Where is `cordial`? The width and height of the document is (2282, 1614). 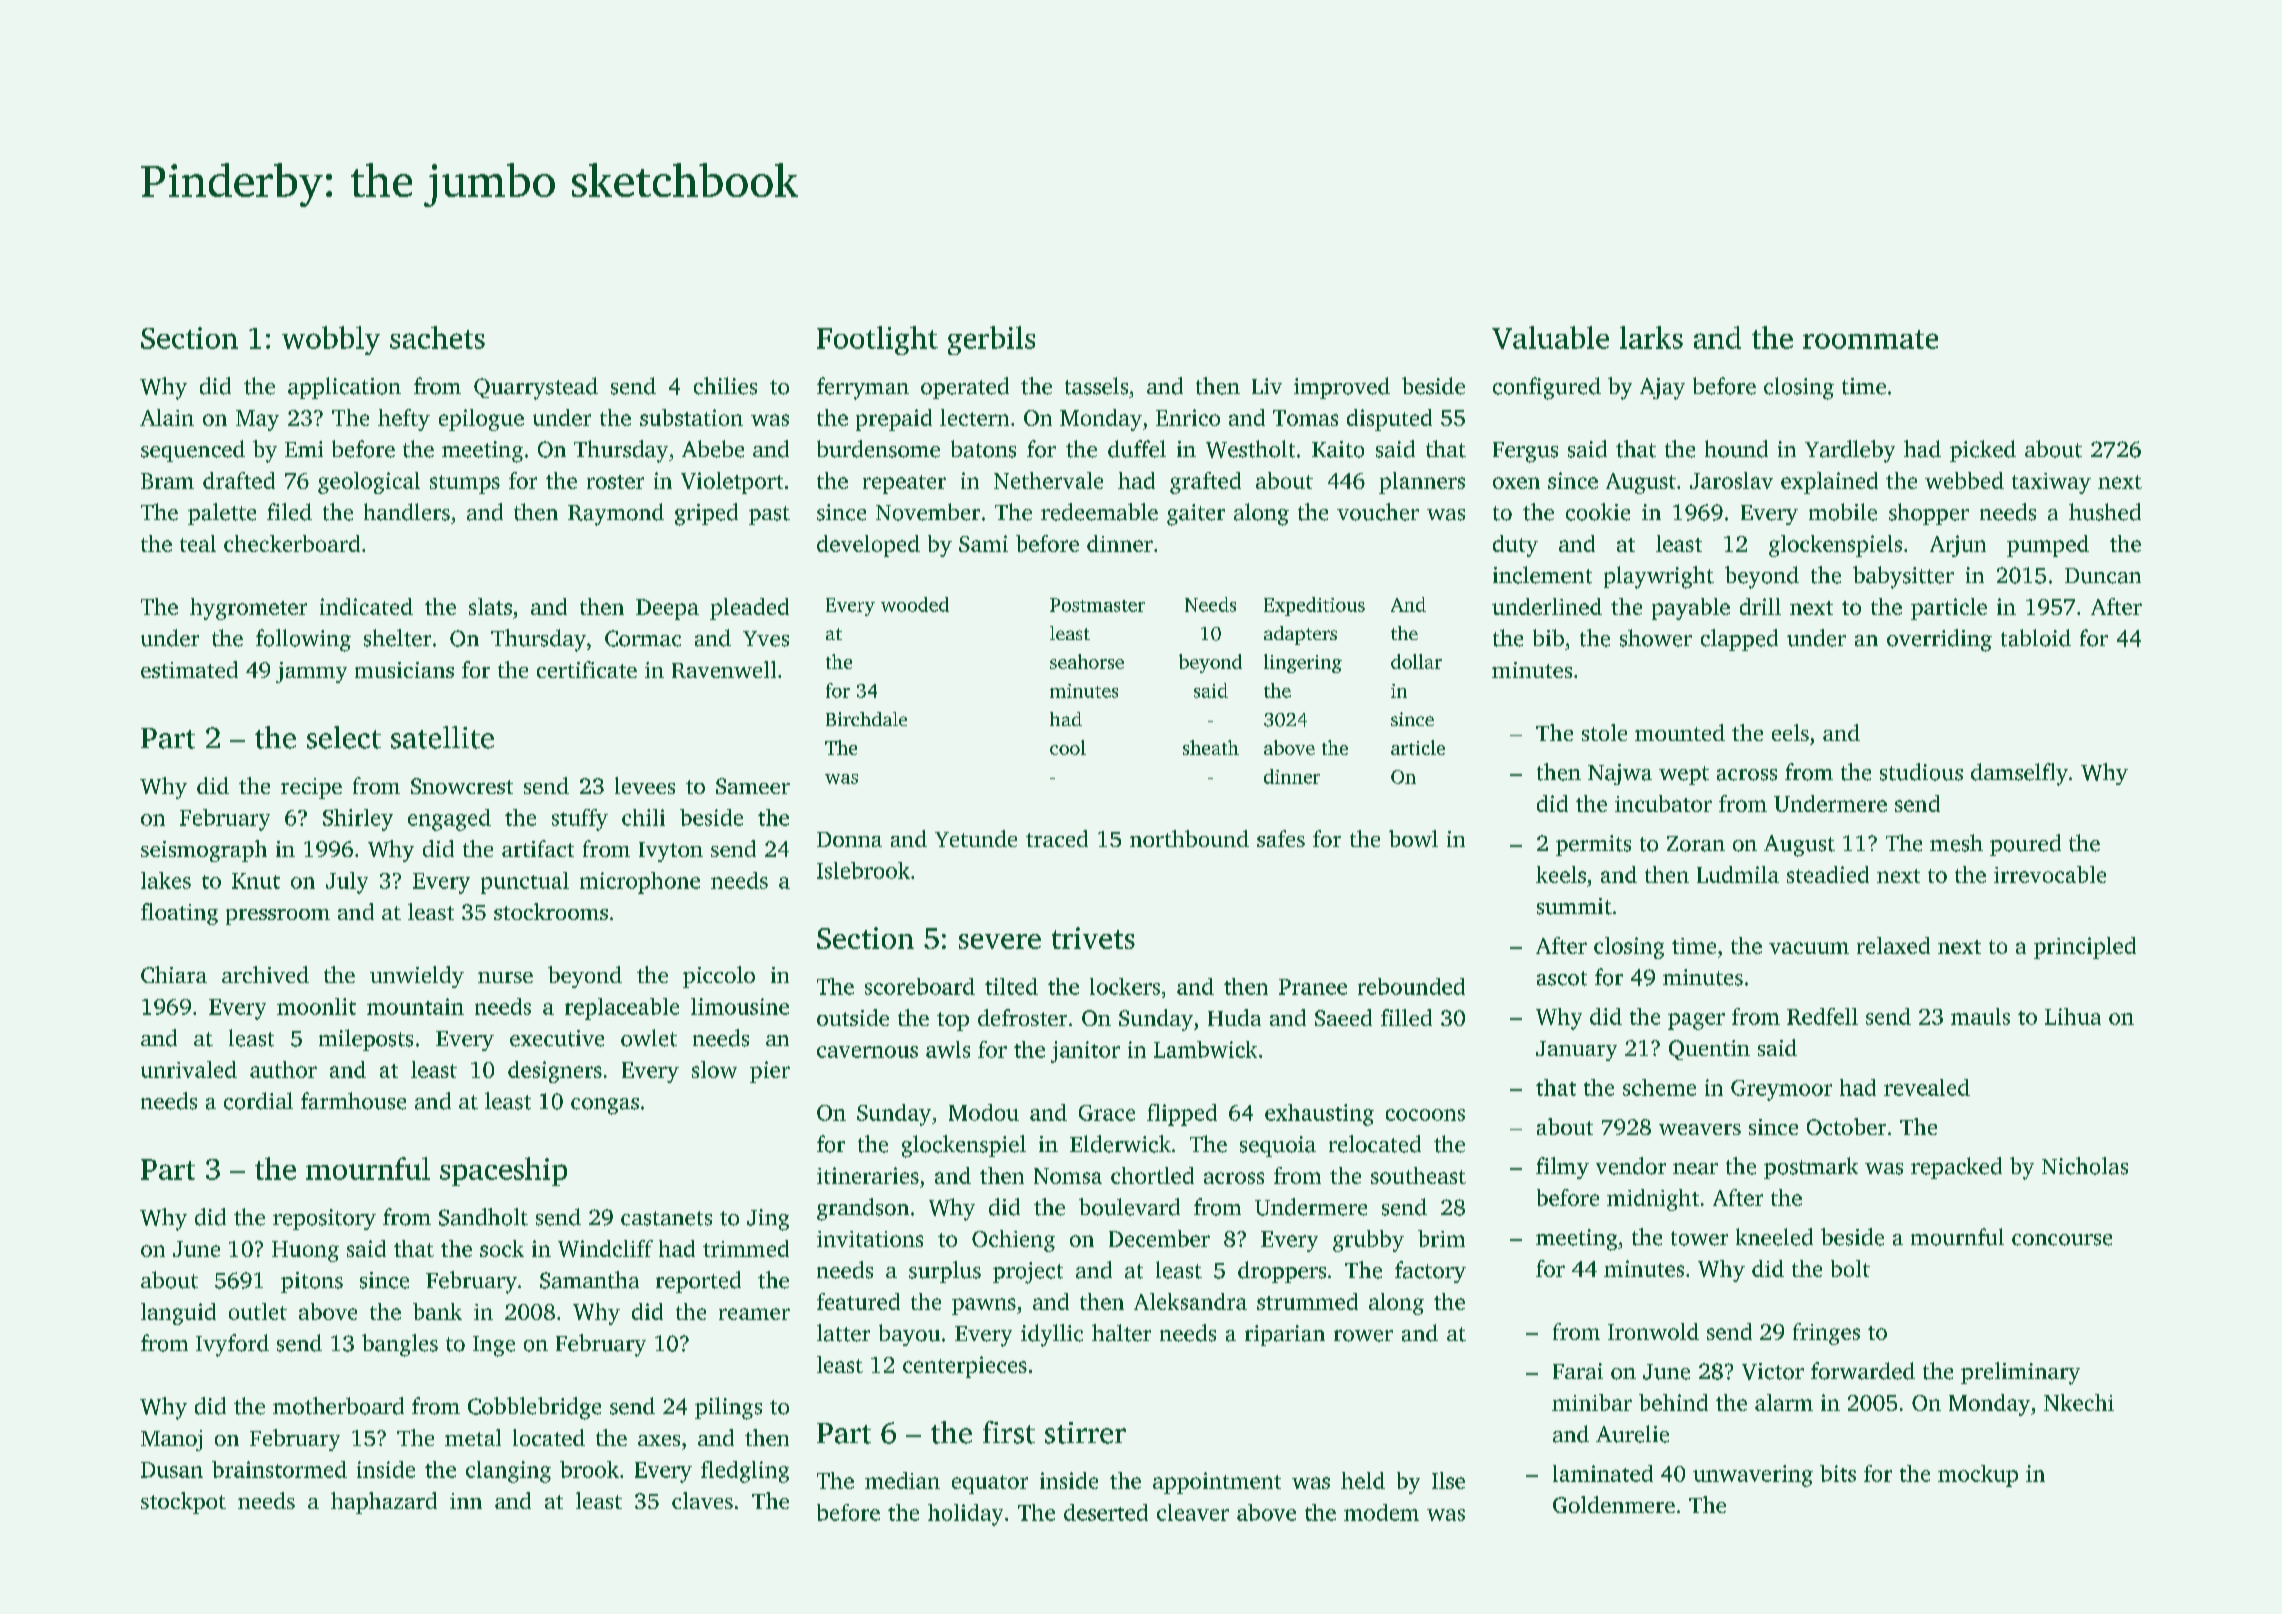 cordial is located at coordinates (258, 1101).
